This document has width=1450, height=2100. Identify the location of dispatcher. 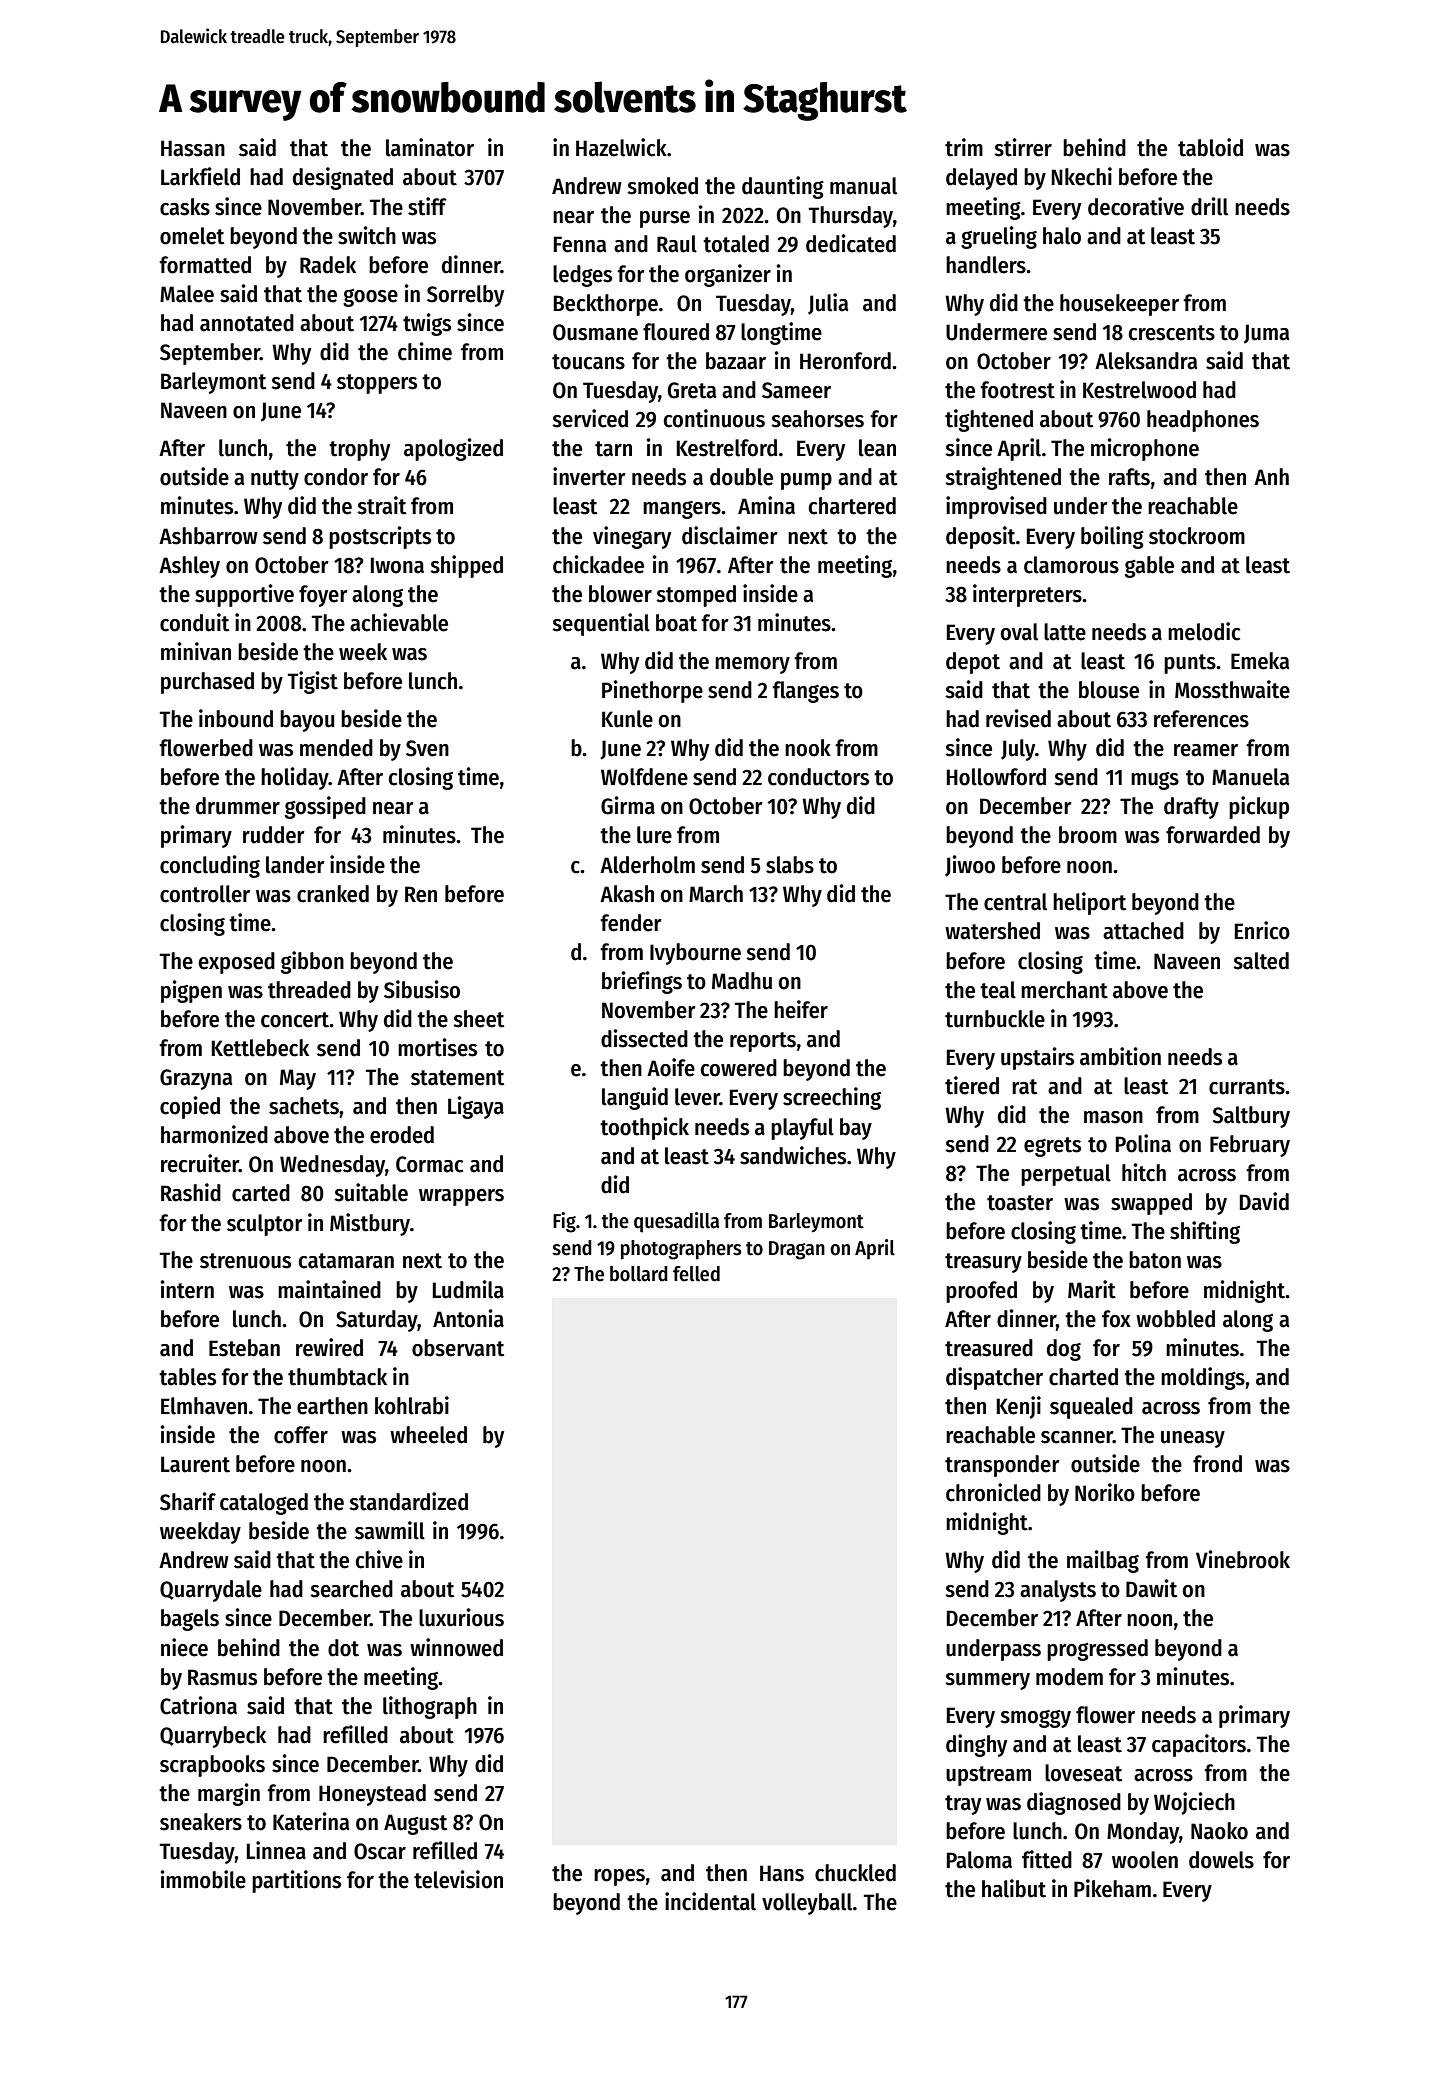
(994, 1378).
